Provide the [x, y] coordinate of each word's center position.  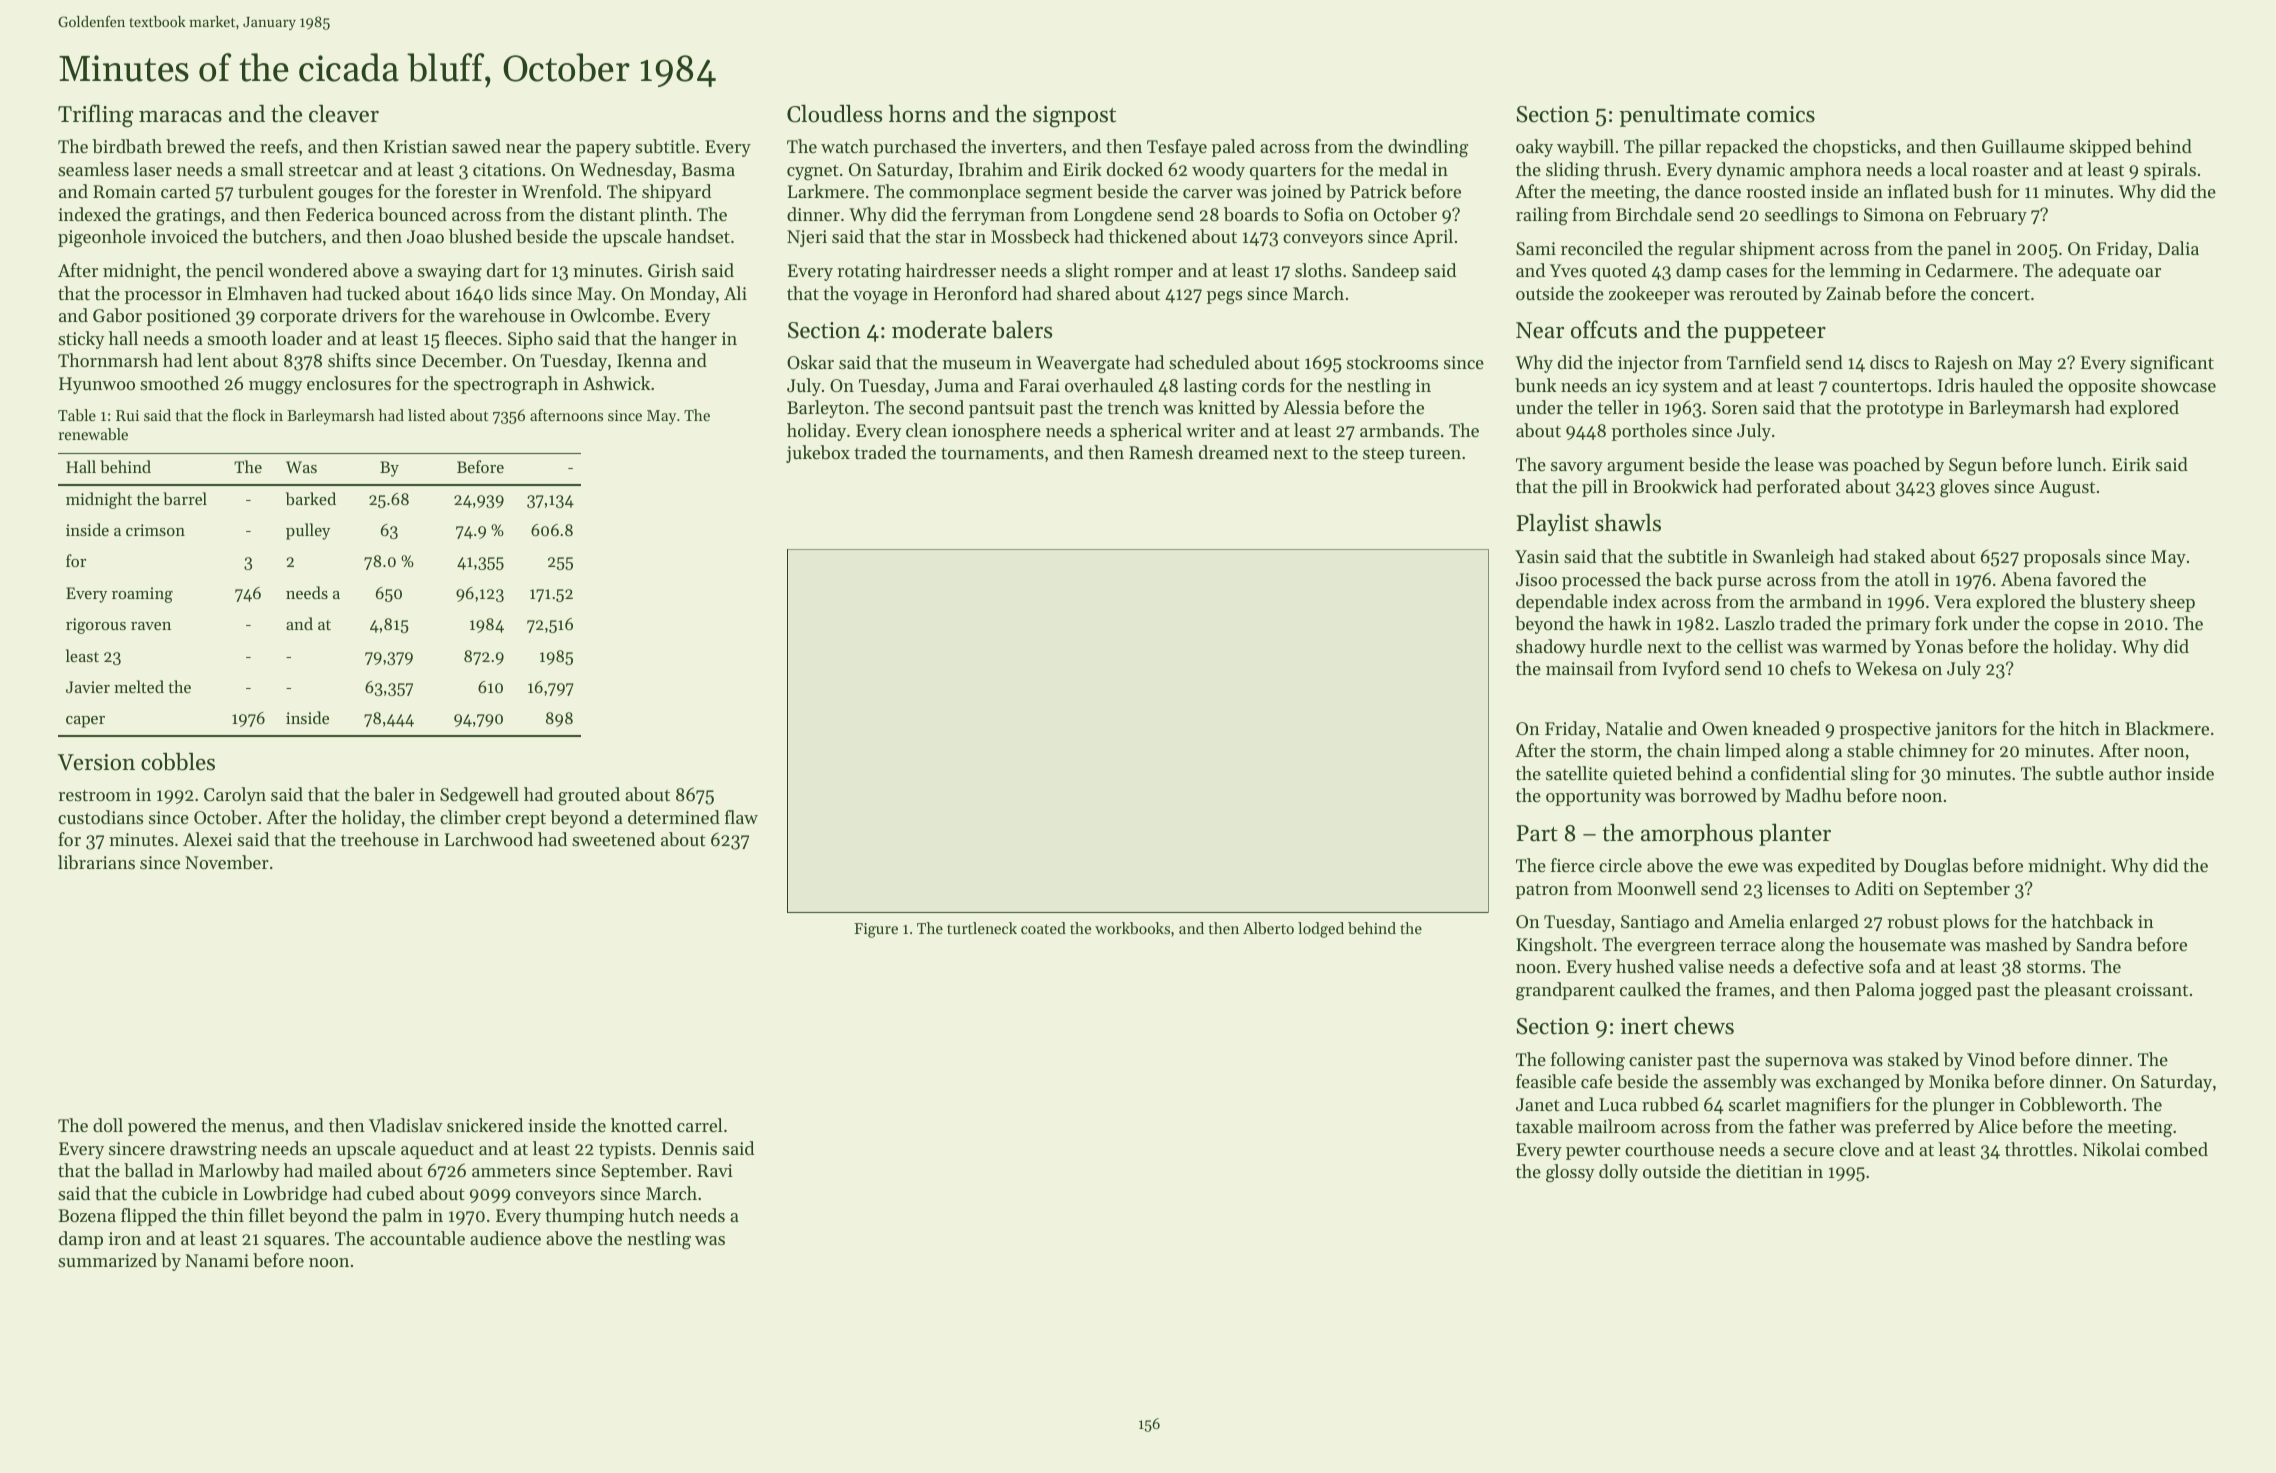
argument [1645, 467]
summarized [107, 1260]
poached [1886, 466]
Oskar [810, 362]
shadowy [1551, 648]
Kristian [415, 146]
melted [139, 686]
